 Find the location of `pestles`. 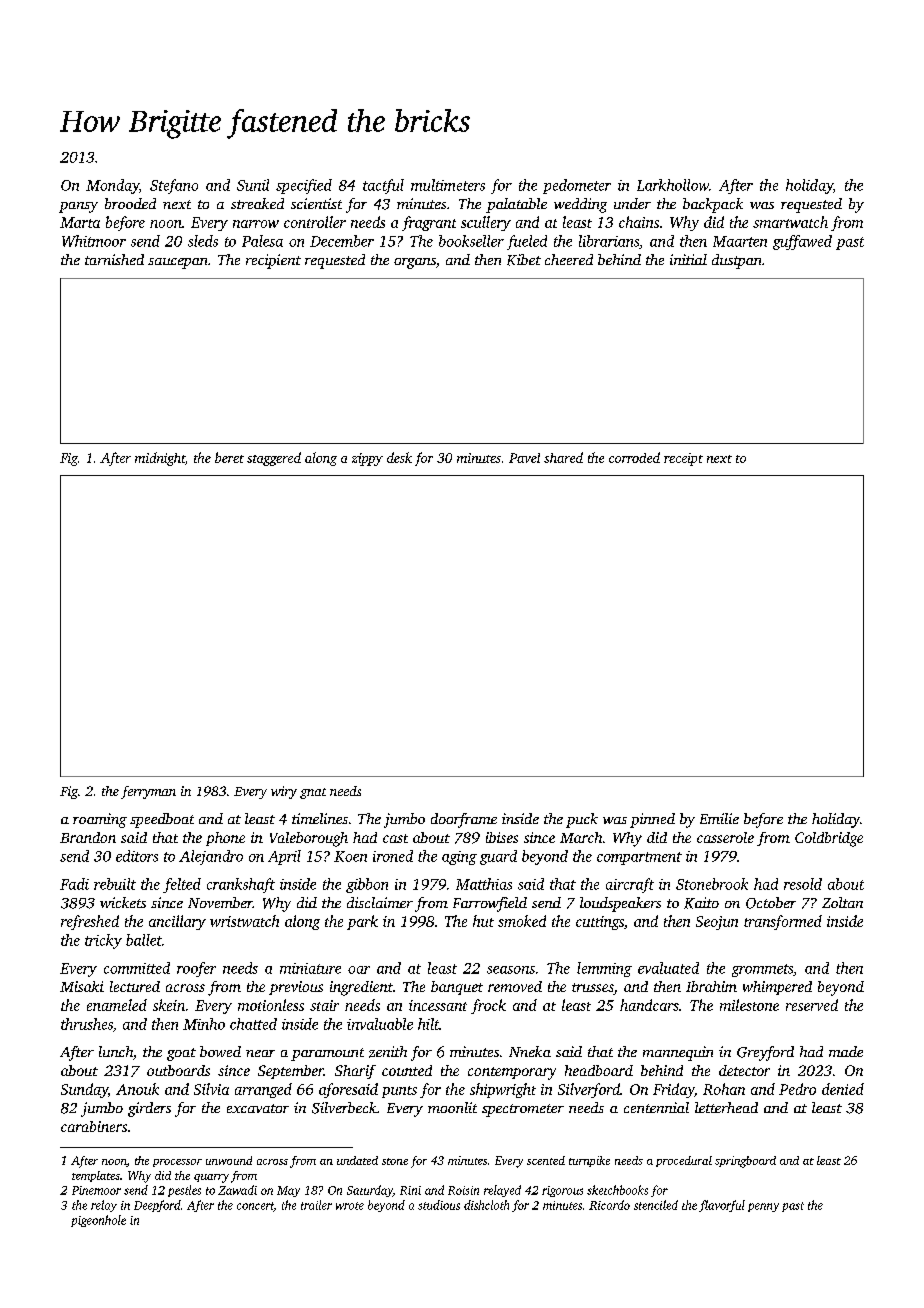

pestles is located at coordinates (184, 1191).
